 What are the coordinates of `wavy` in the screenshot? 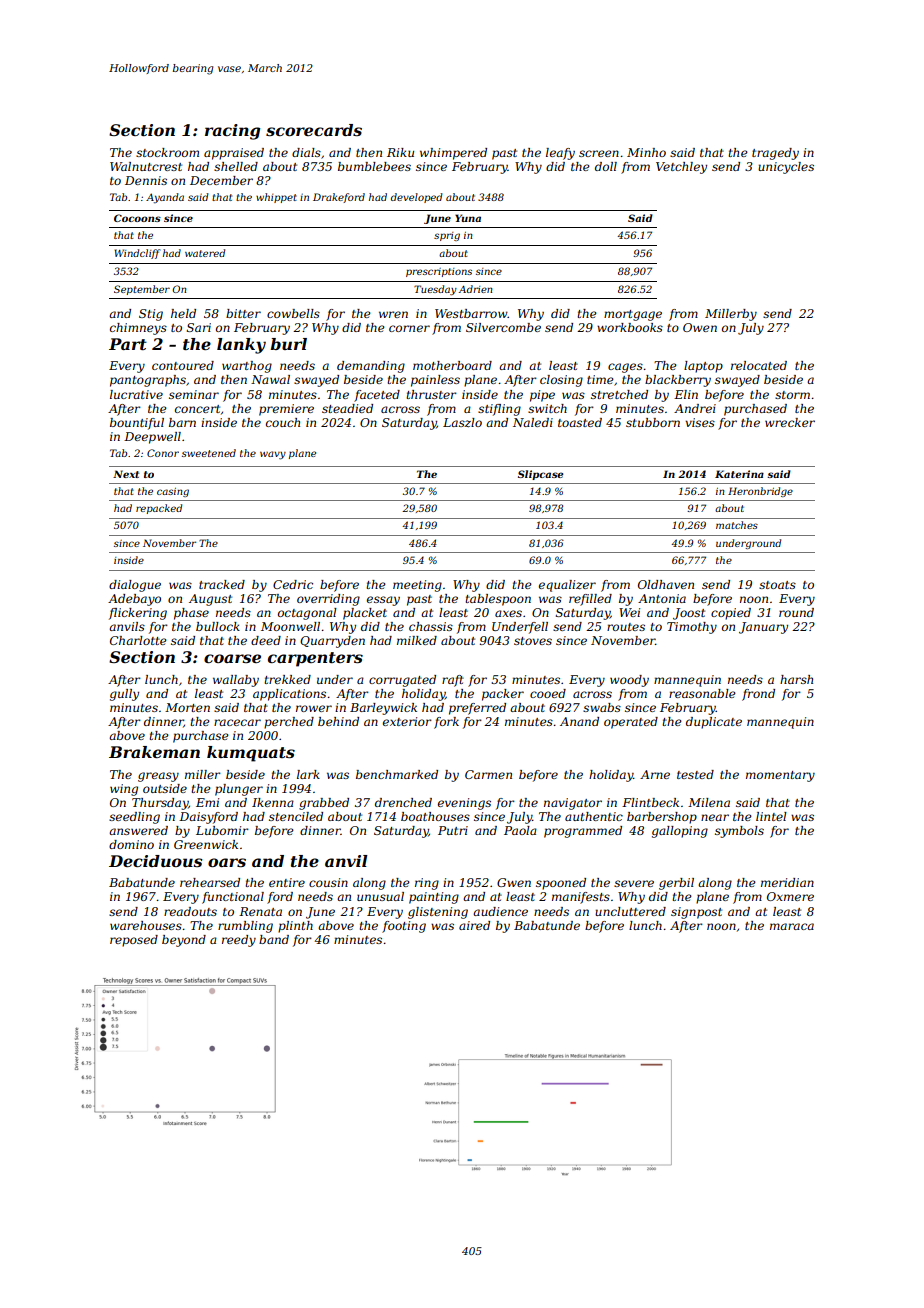 It's located at (273, 455).
